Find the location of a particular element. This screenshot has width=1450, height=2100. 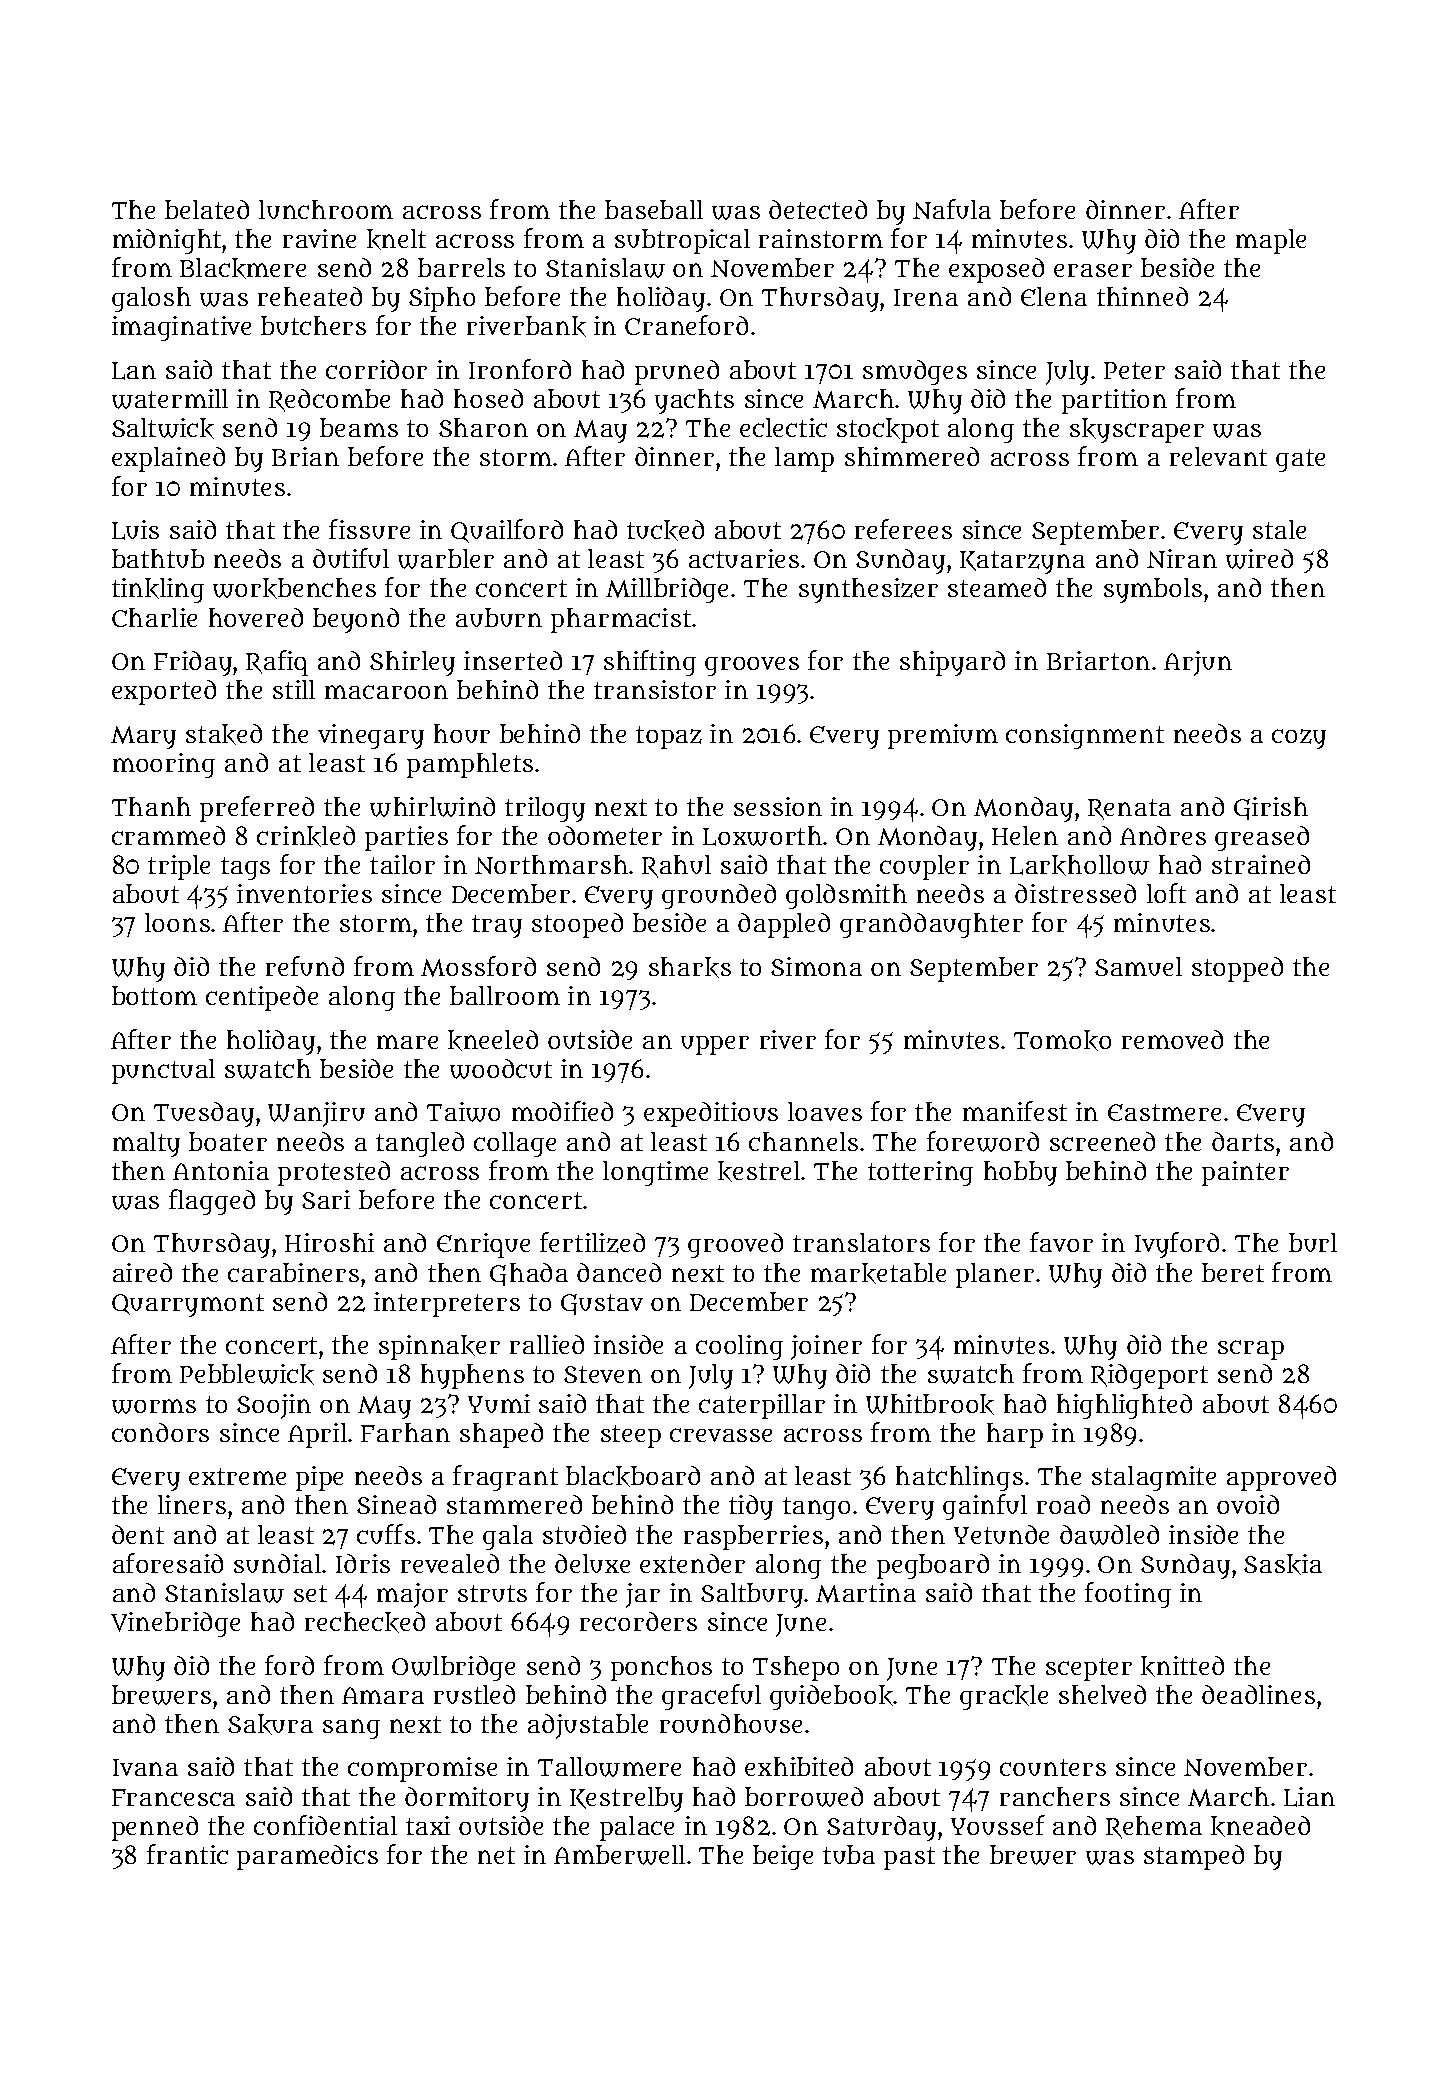

whirlwind is located at coordinates (432, 807).
